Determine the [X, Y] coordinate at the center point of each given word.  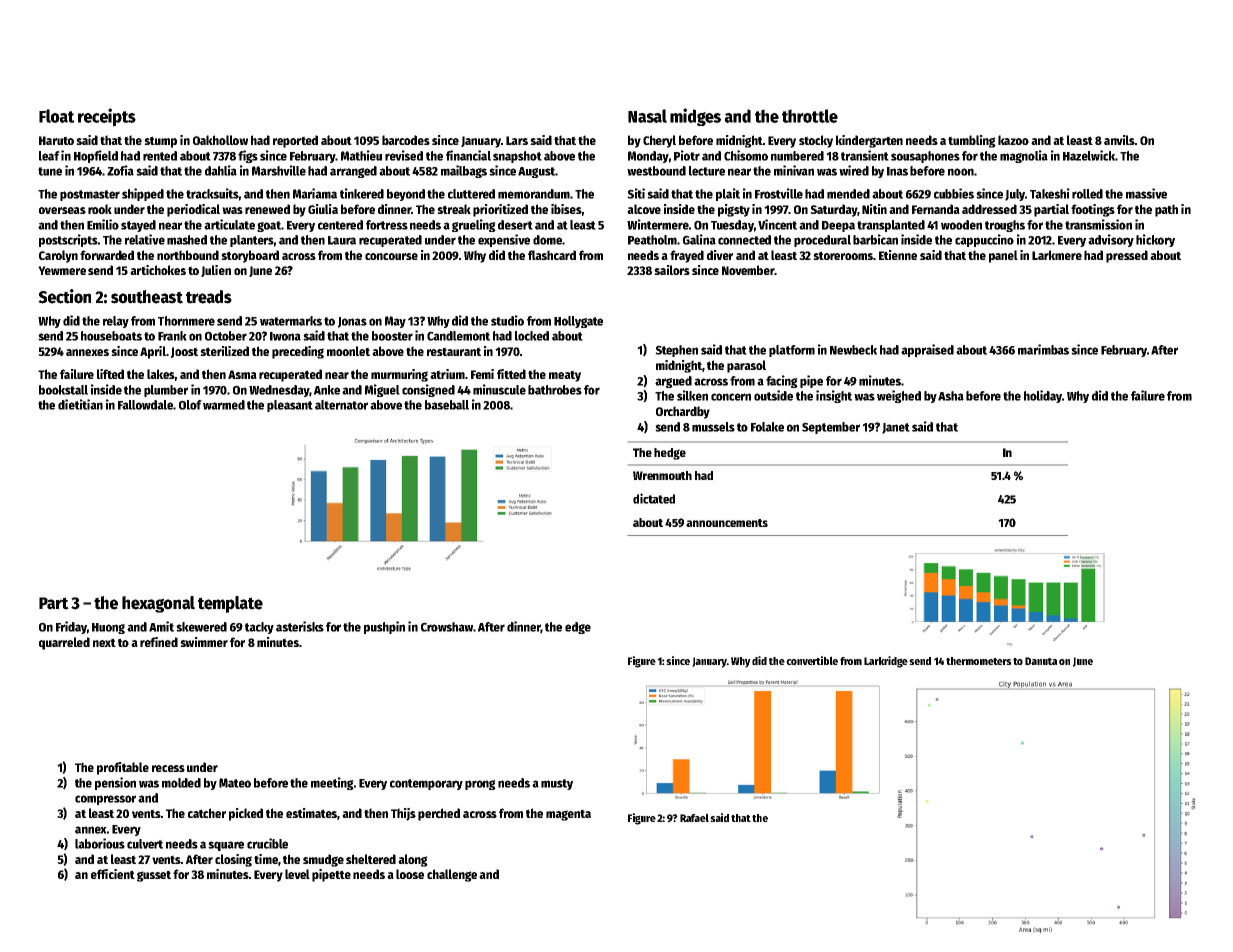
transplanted [891, 226]
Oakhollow [220, 140]
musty [557, 784]
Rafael [694, 817]
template [230, 604]
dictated [654, 498]
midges [695, 117]
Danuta [1041, 661]
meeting [332, 783]
